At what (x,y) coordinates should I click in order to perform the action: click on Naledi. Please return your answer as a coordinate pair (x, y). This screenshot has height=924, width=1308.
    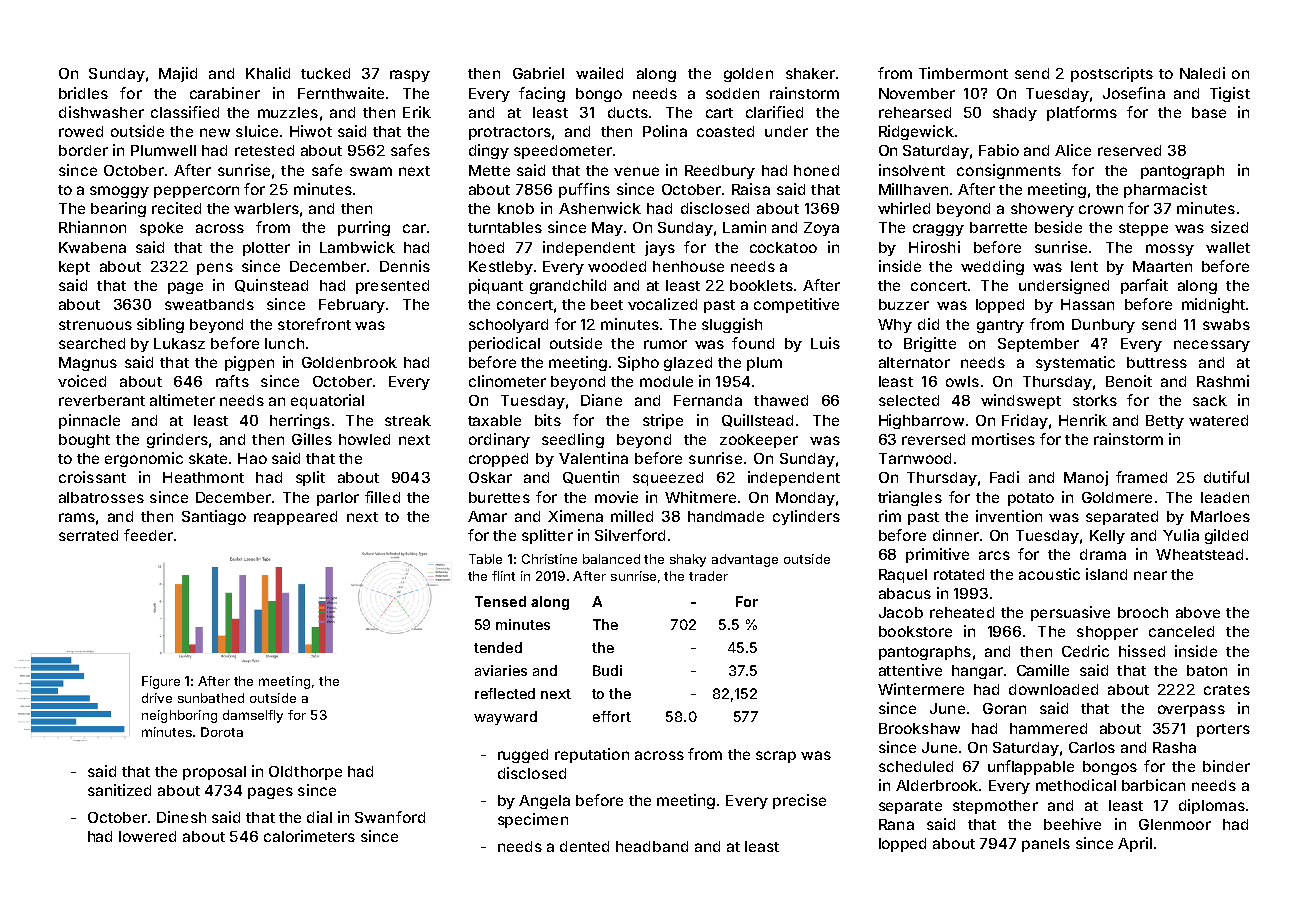
    Looking at the image, I should click on (1202, 73).
